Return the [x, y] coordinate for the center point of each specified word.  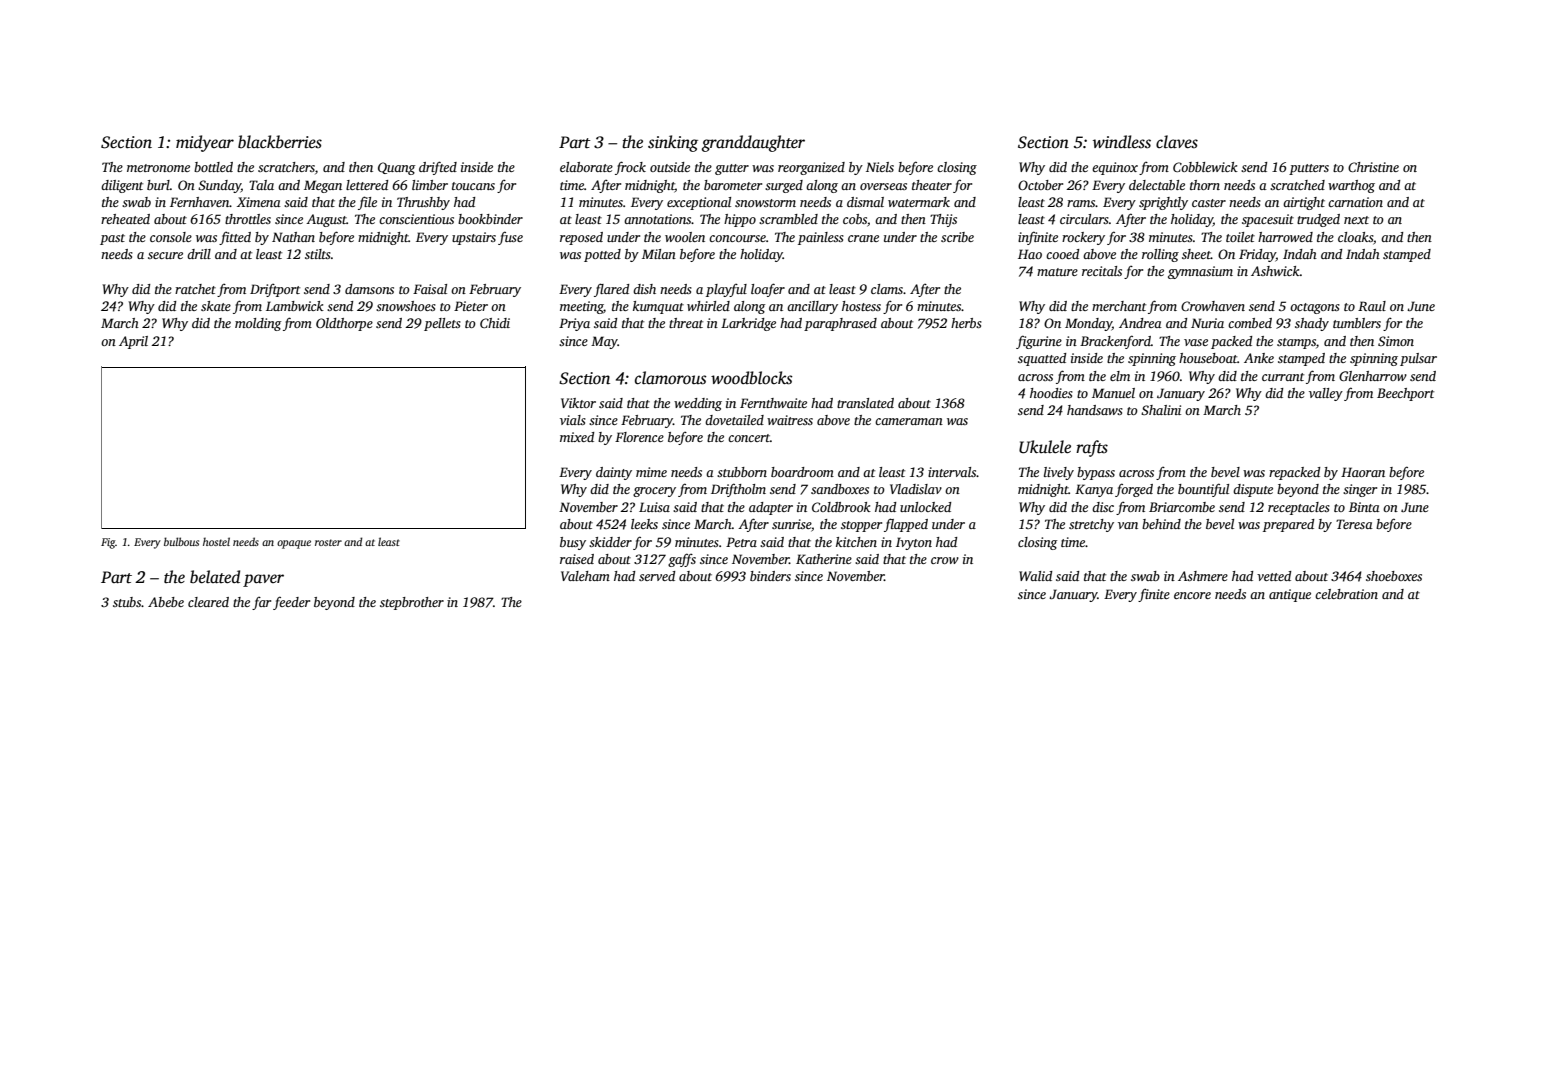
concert [749, 438]
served [657, 576]
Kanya [1094, 490]
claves [1177, 142]
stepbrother [412, 603]
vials [573, 420]
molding [258, 324]
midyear [205, 143]
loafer [768, 290]
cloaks [1355, 237]
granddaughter [753, 143]
